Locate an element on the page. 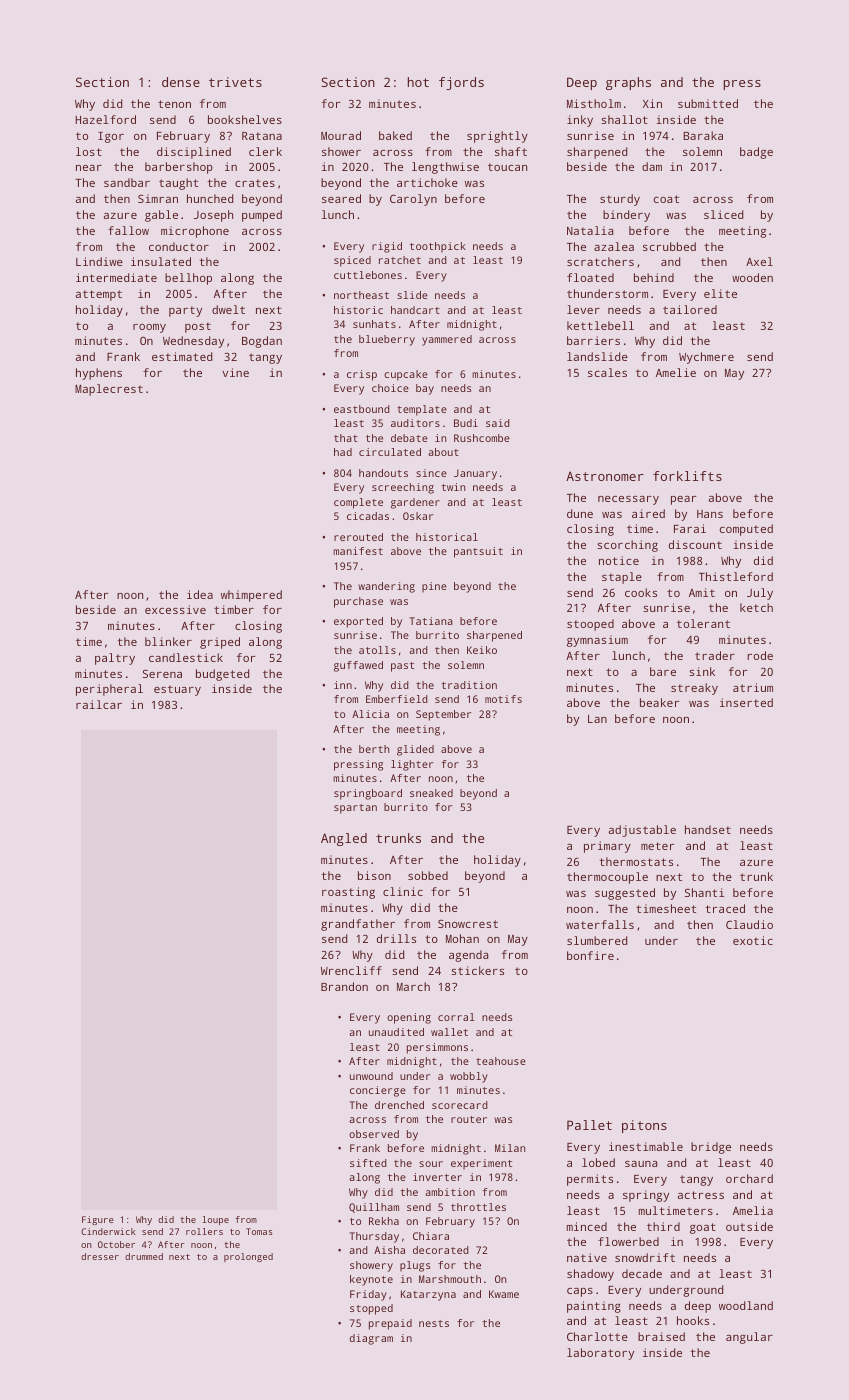 This document has width=849, height=1400. dwelt is located at coordinates (228, 309).
